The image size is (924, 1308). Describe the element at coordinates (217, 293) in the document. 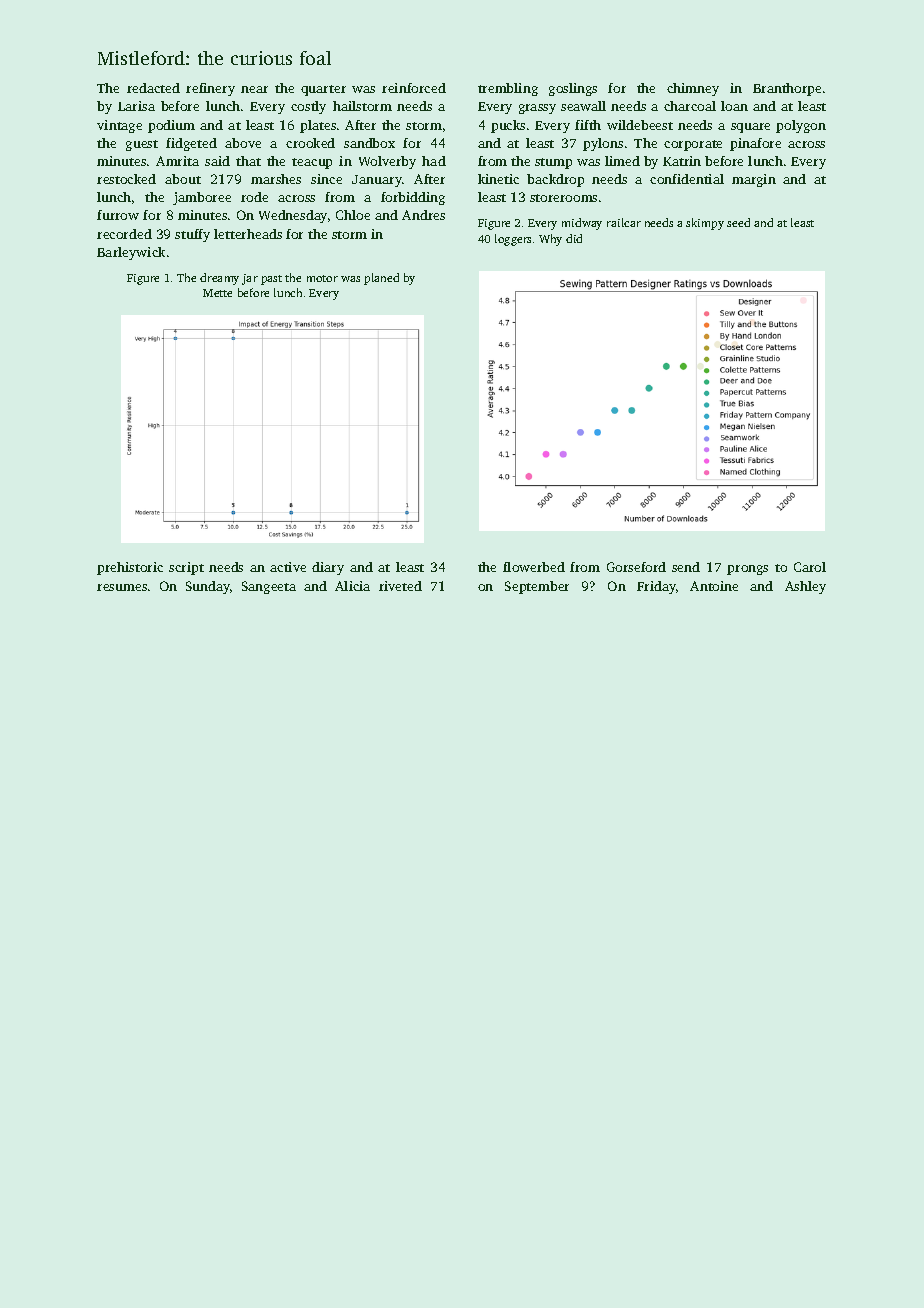

I see `Mette` at that location.
